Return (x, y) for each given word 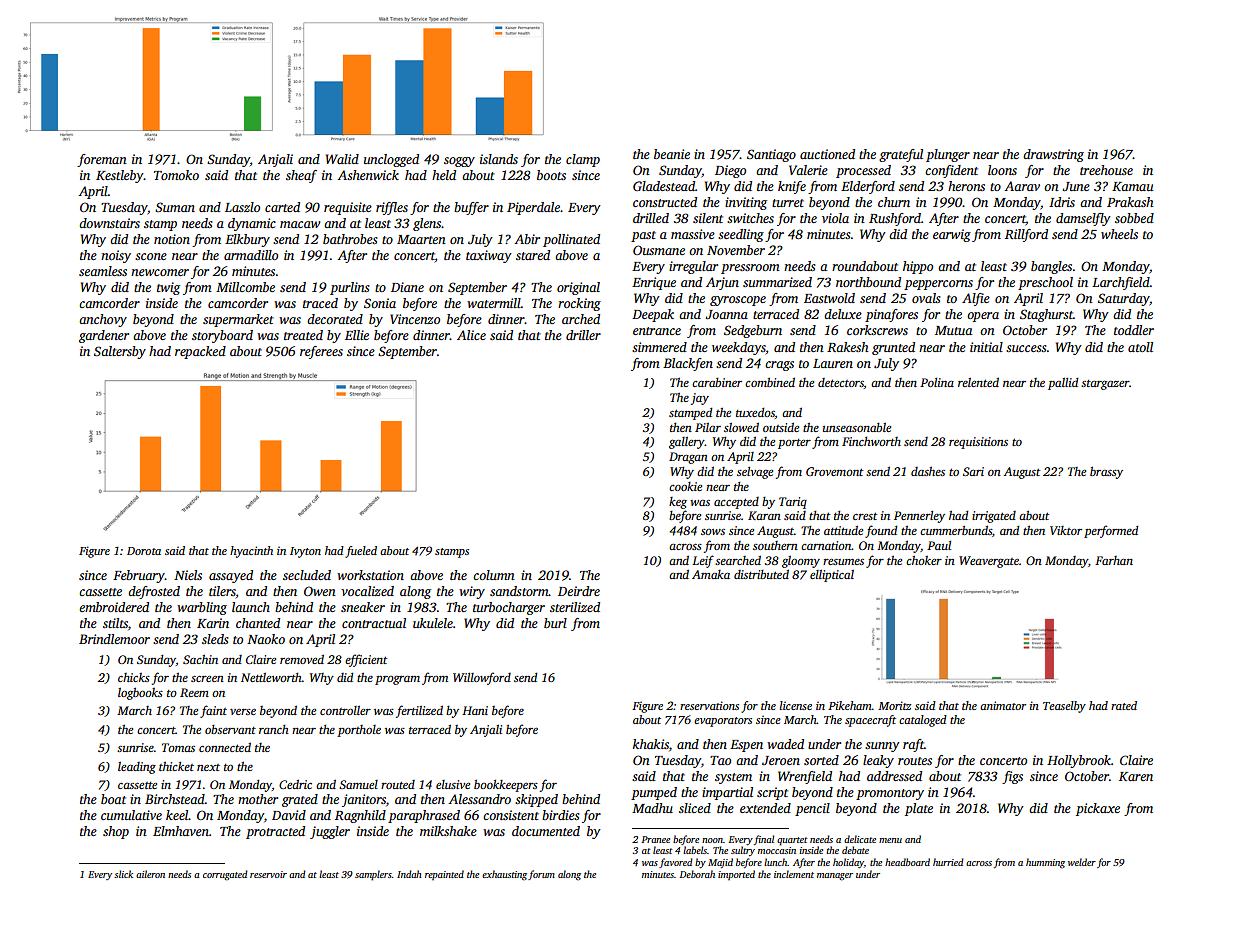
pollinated (571, 240)
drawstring (1053, 155)
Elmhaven (181, 831)
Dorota (144, 551)
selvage (755, 473)
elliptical (832, 576)
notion (172, 239)
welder (1082, 862)
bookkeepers (506, 785)
